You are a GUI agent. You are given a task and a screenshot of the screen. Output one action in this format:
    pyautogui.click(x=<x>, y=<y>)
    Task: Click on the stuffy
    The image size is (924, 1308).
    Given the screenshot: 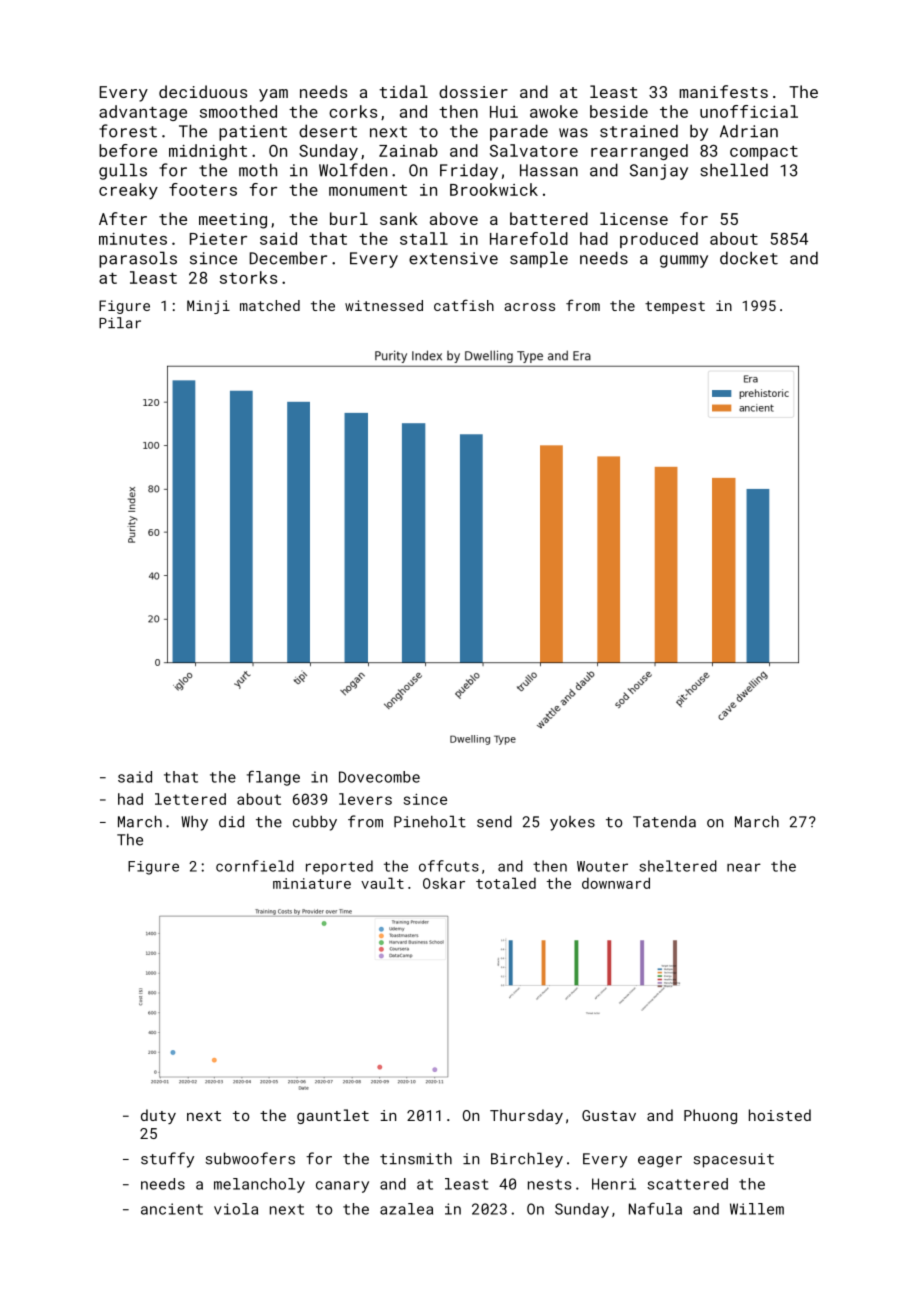 What is the action you would take?
    pyautogui.click(x=167, y=1160)
